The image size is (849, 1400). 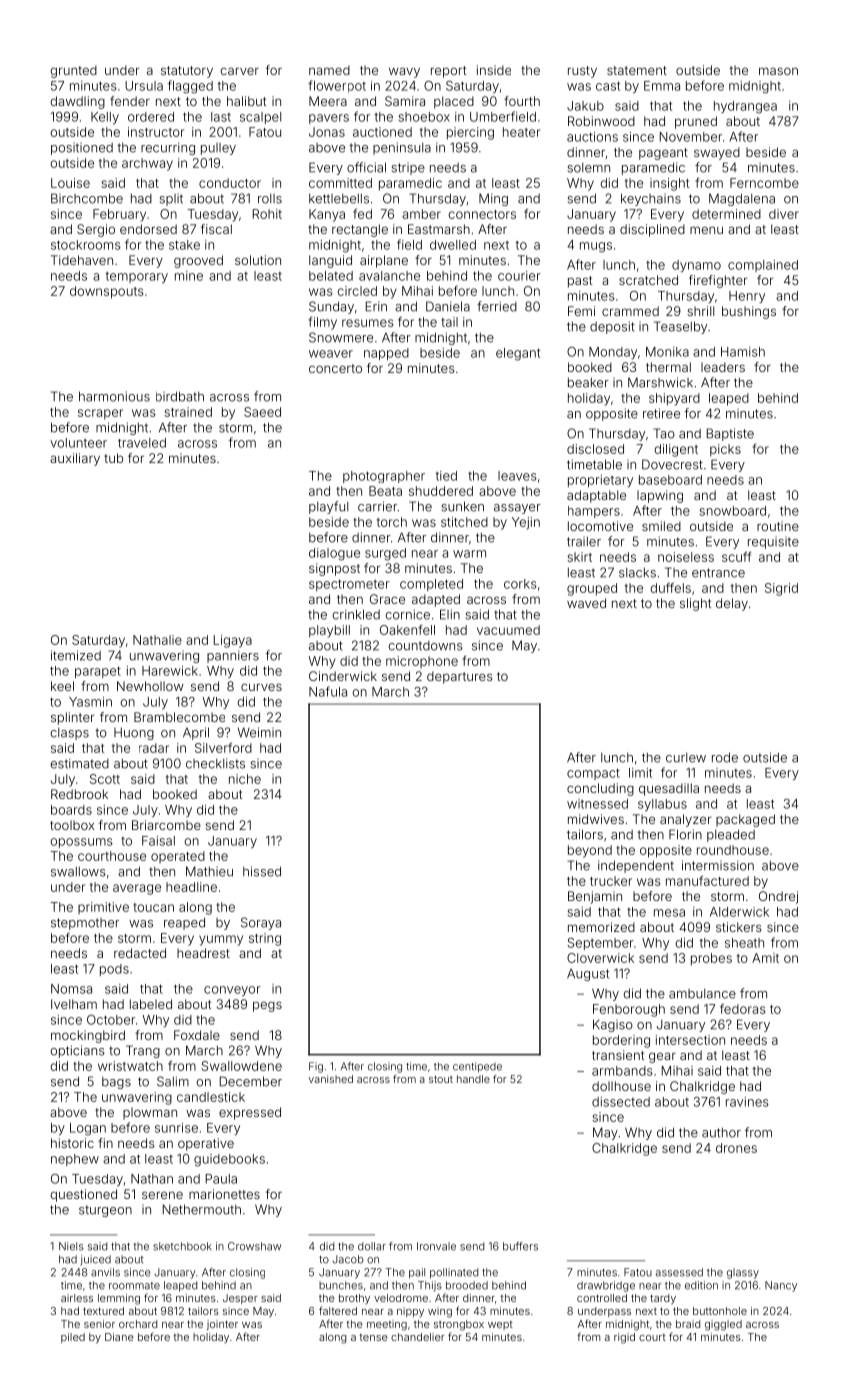 I want to click on centipede, so click(x=477, y=1067).
